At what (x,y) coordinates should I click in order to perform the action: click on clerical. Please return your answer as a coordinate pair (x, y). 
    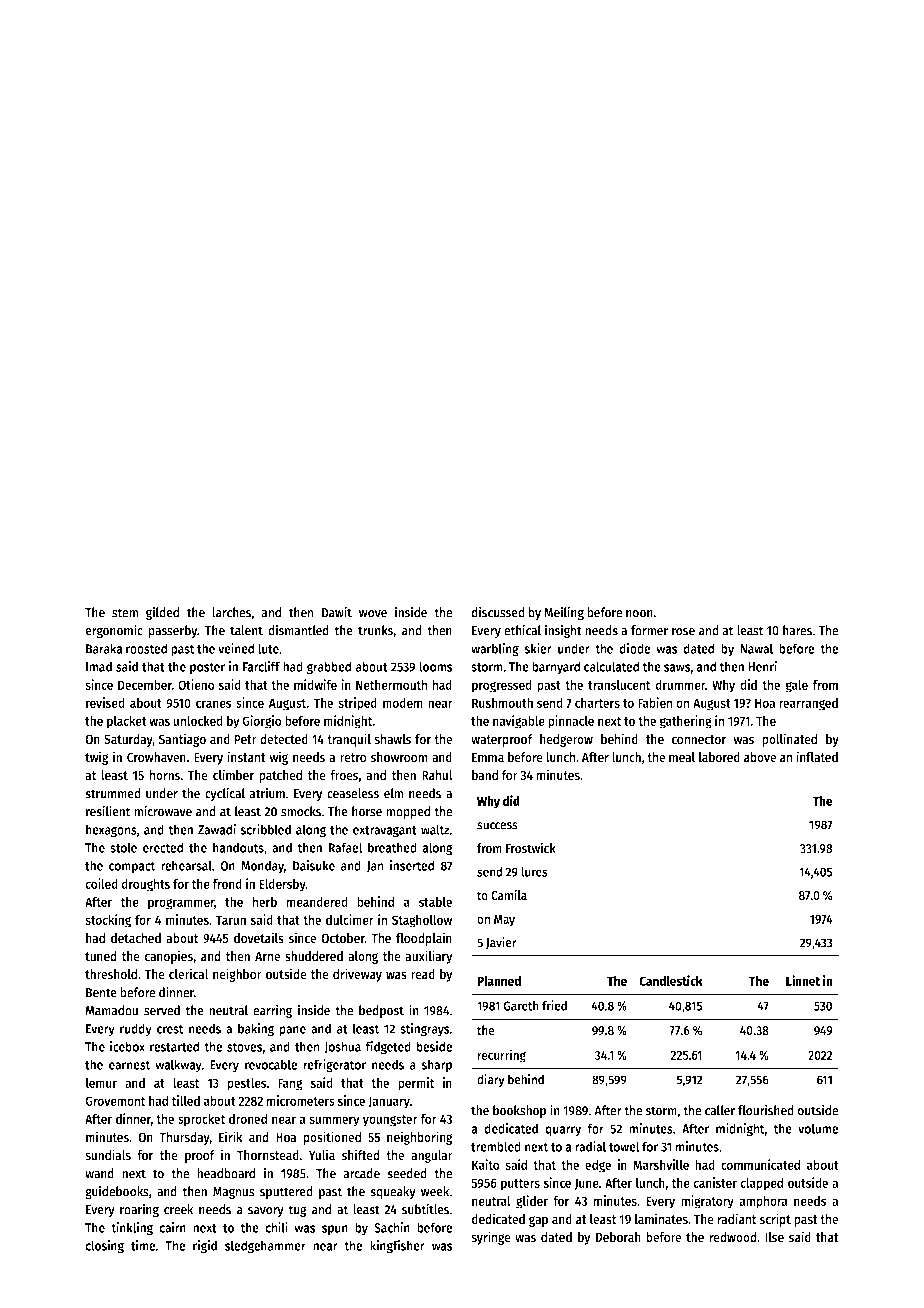
    Looking at the image, I should click on (188, 974).
